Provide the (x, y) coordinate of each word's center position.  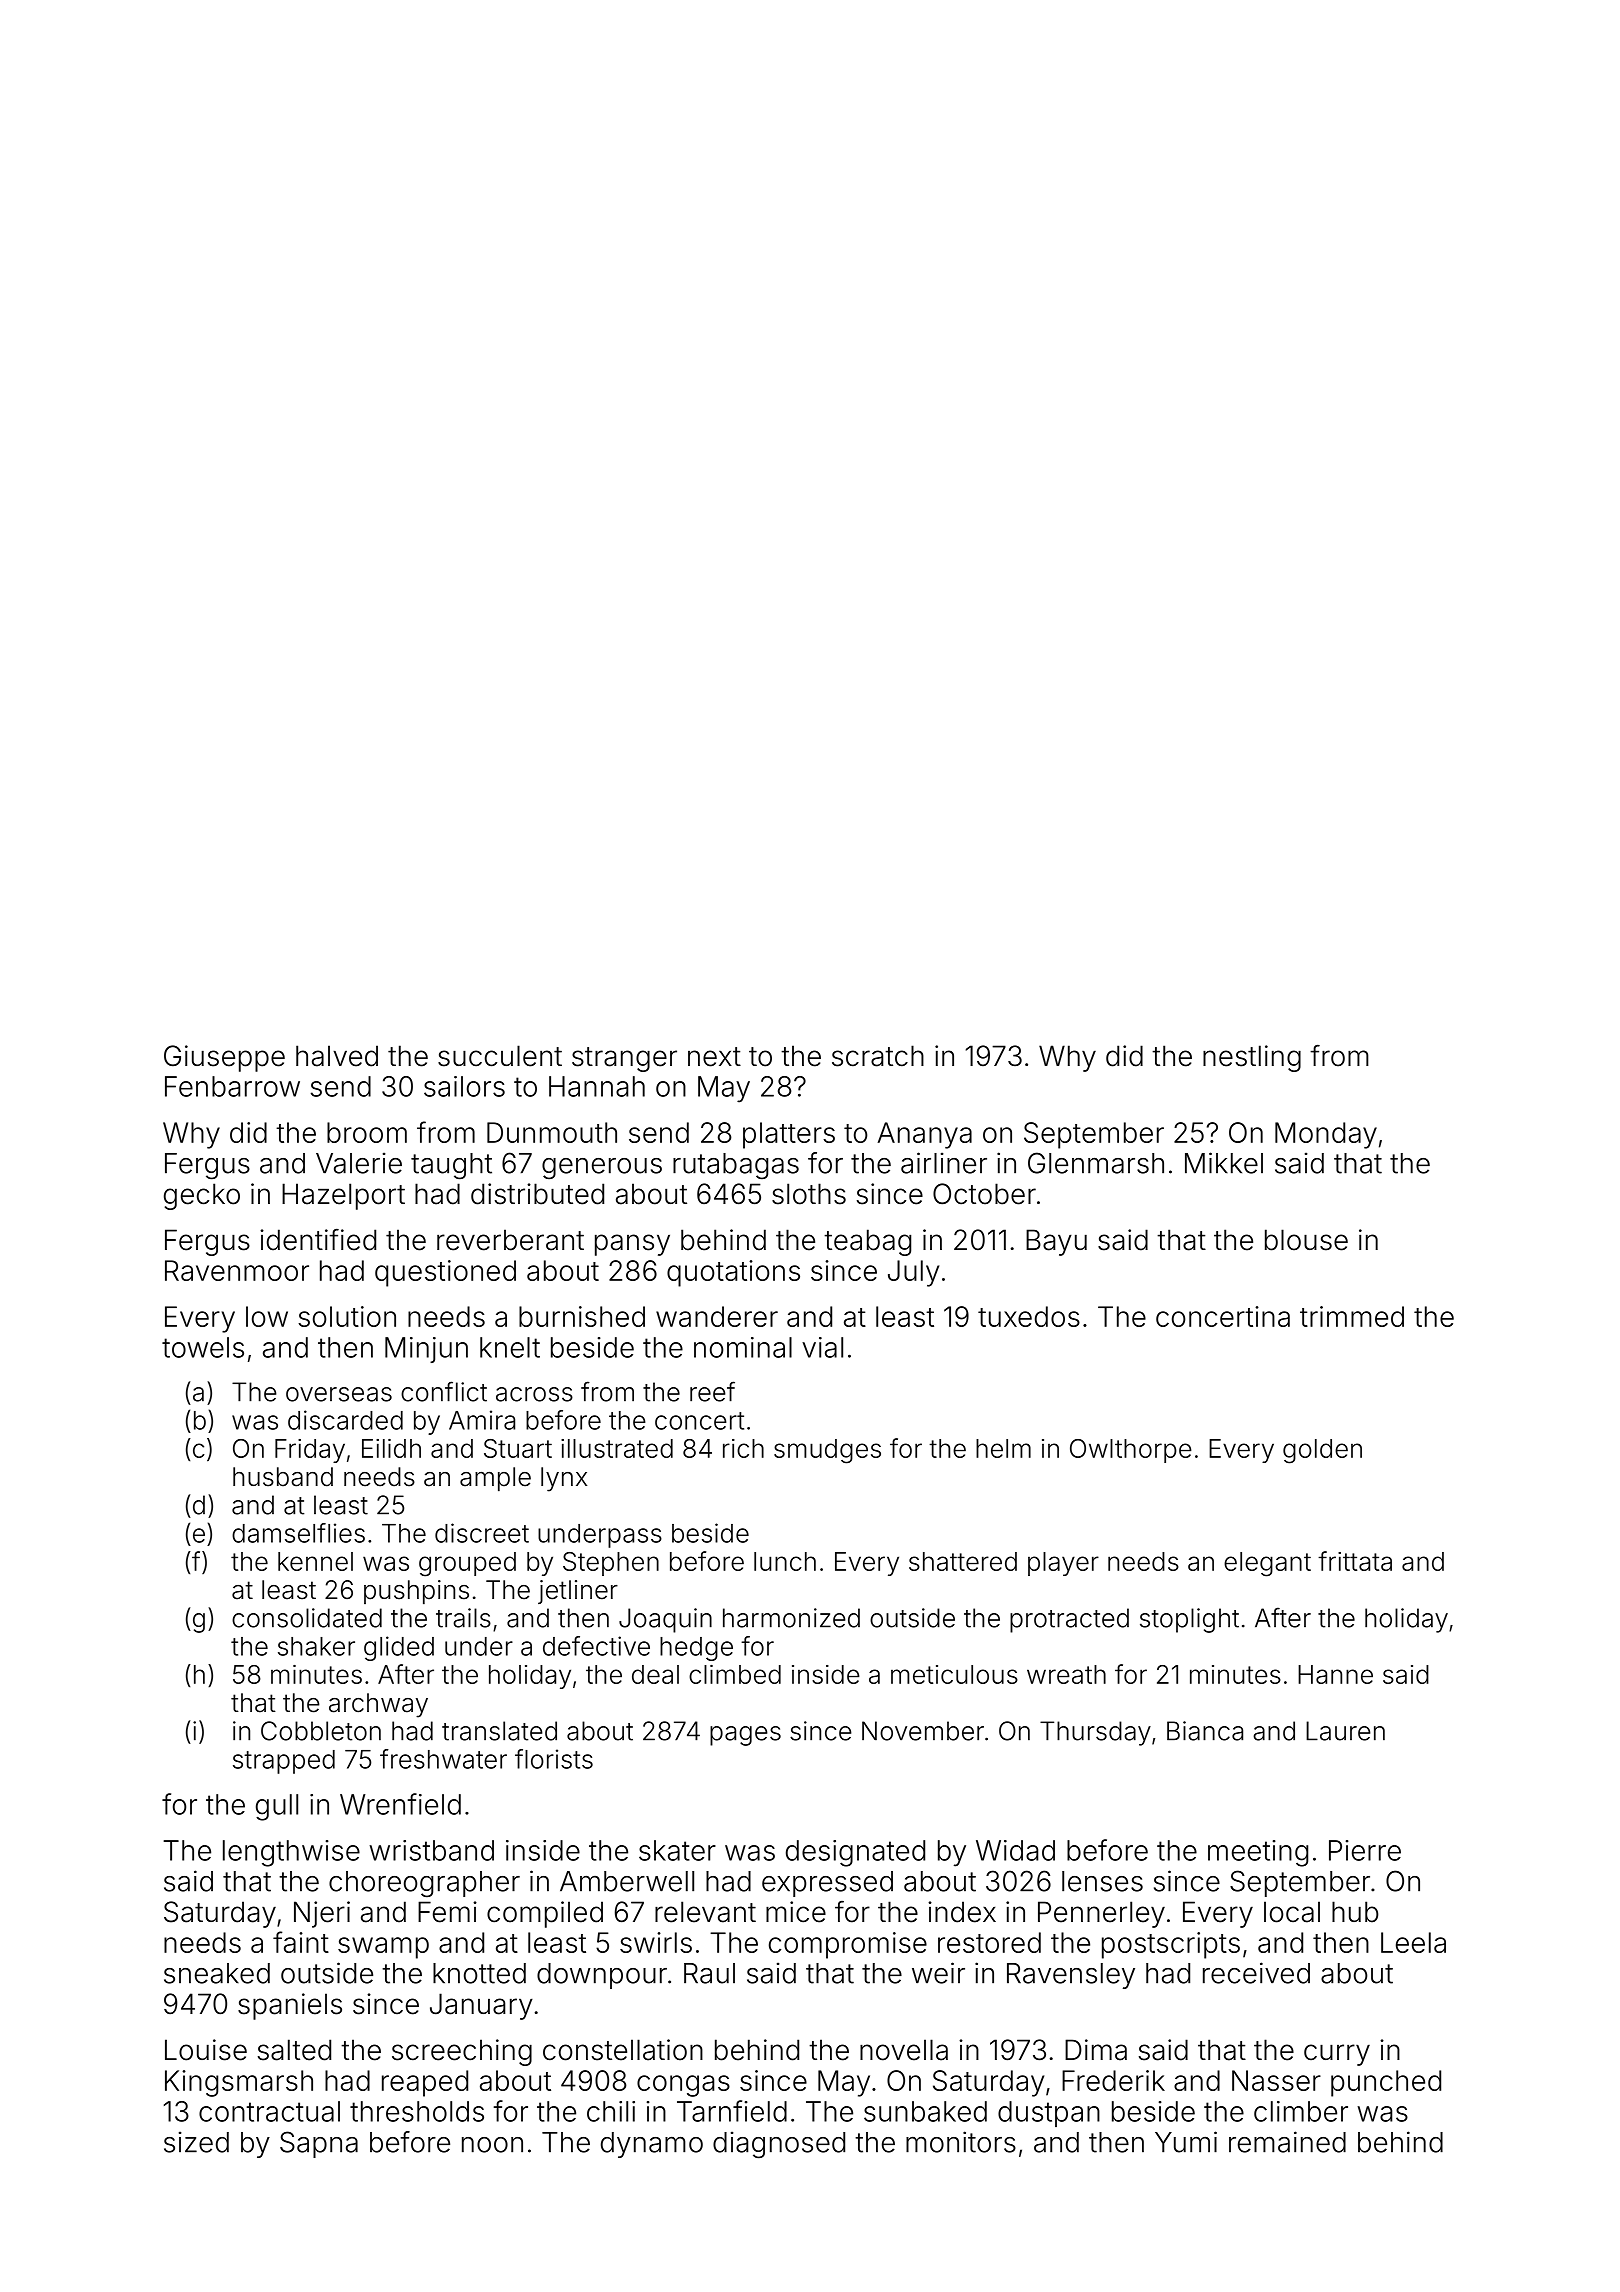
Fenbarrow (232, 1086)
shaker (316, 1646)
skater (677, 1850)
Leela (1413, 1942)
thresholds (417, 2111)
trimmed (1352, 1316)
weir (938, 1973)
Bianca (1205, 1731)
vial (822, 1347)
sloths (809, 1194)
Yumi (1186, 2142)
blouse (1306, 1240)
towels (203, 1347)
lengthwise (291, 1853)
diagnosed (779, 2145)
